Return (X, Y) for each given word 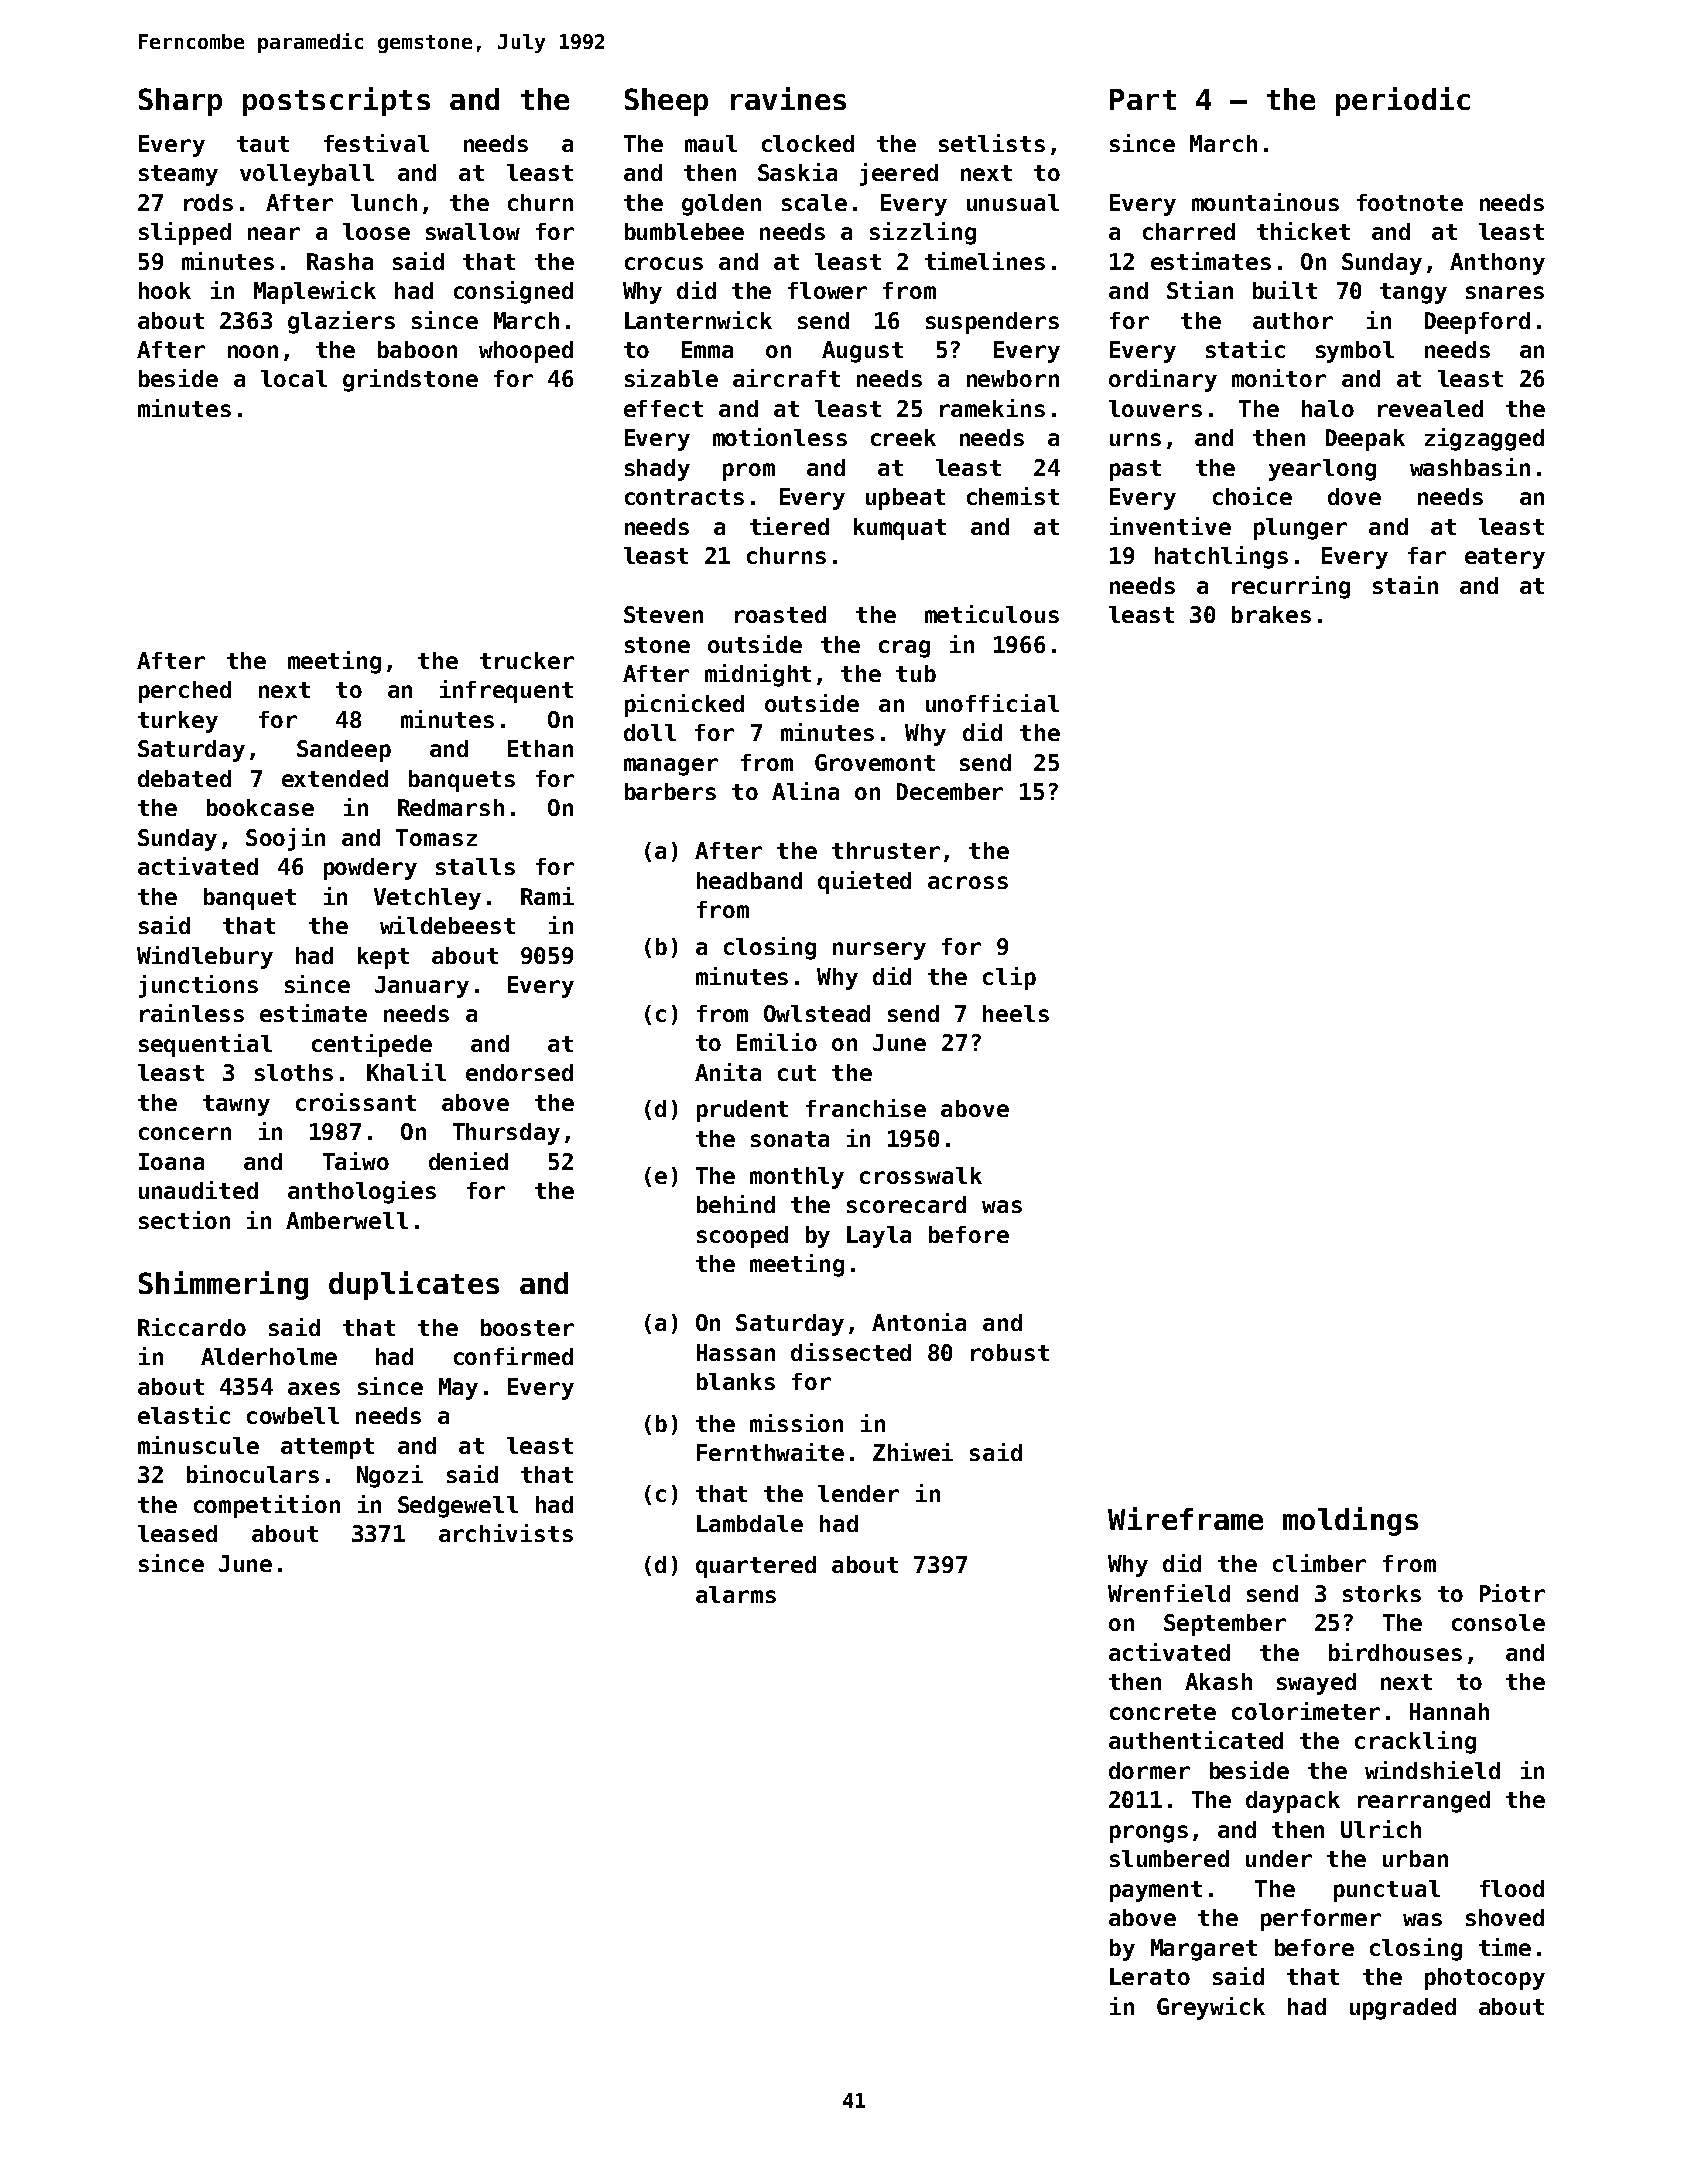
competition (267, 1506)
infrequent (506, 691)
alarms (736, 1594)
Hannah (1449, 1711)
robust (1010, 1352)
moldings (1350, 1521)
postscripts (336, 101)
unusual (1013, 202)
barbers (670, 791)
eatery (1505, 558)
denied (468, 1161)
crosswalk (921, 1175)
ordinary (1163, 380)
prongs (1149, 1834)
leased (177, 1533)
